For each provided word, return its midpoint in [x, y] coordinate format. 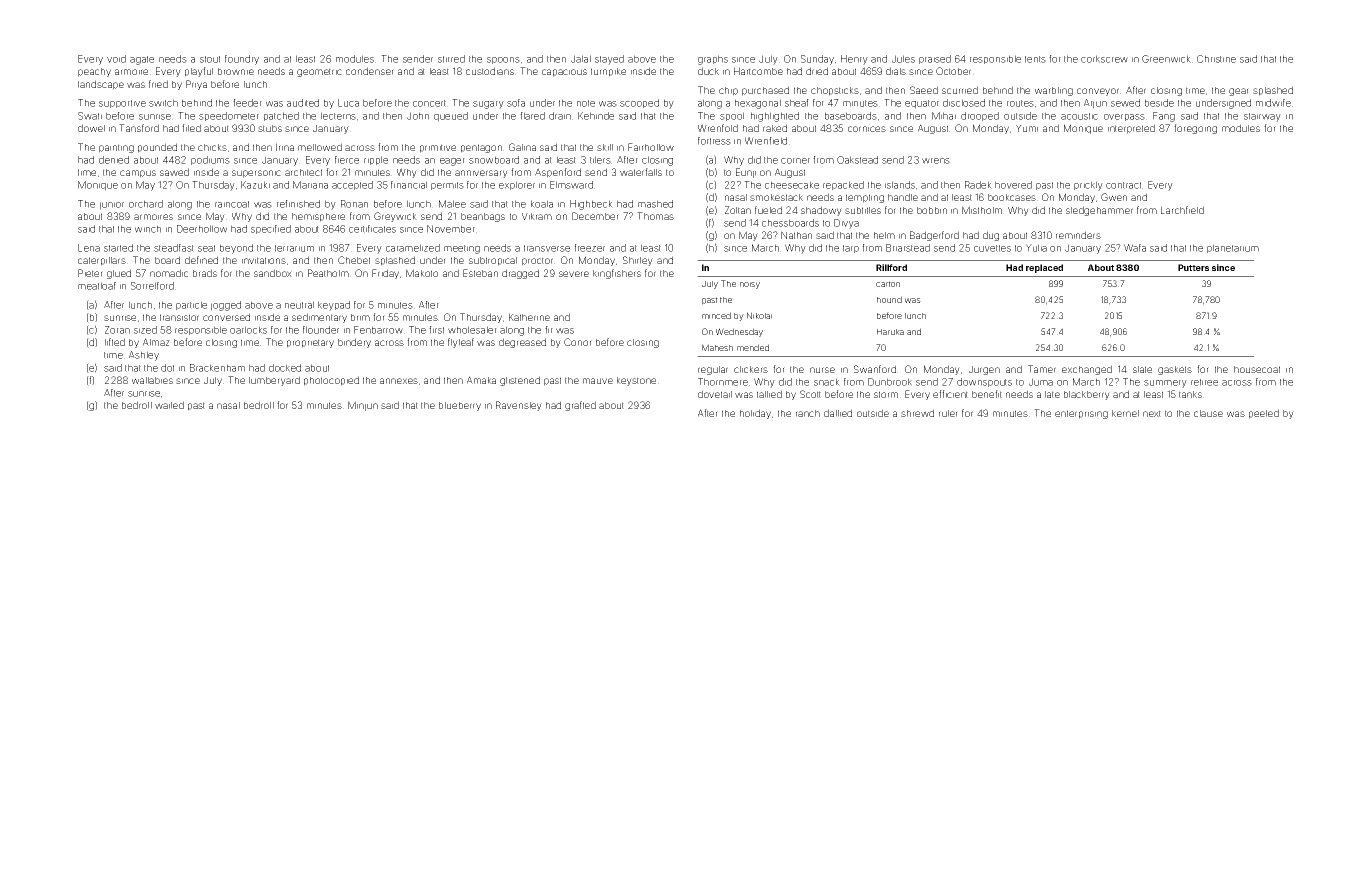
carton [888, 284]
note [586, 103]
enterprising [1081, 414]
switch [163, 103]
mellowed [320, 147]
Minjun [363, 406]
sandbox [273, 273]
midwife [1273, 103]
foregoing [1195, 129]
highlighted [775, 117]
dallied [838, 413]
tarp [851, 249]
